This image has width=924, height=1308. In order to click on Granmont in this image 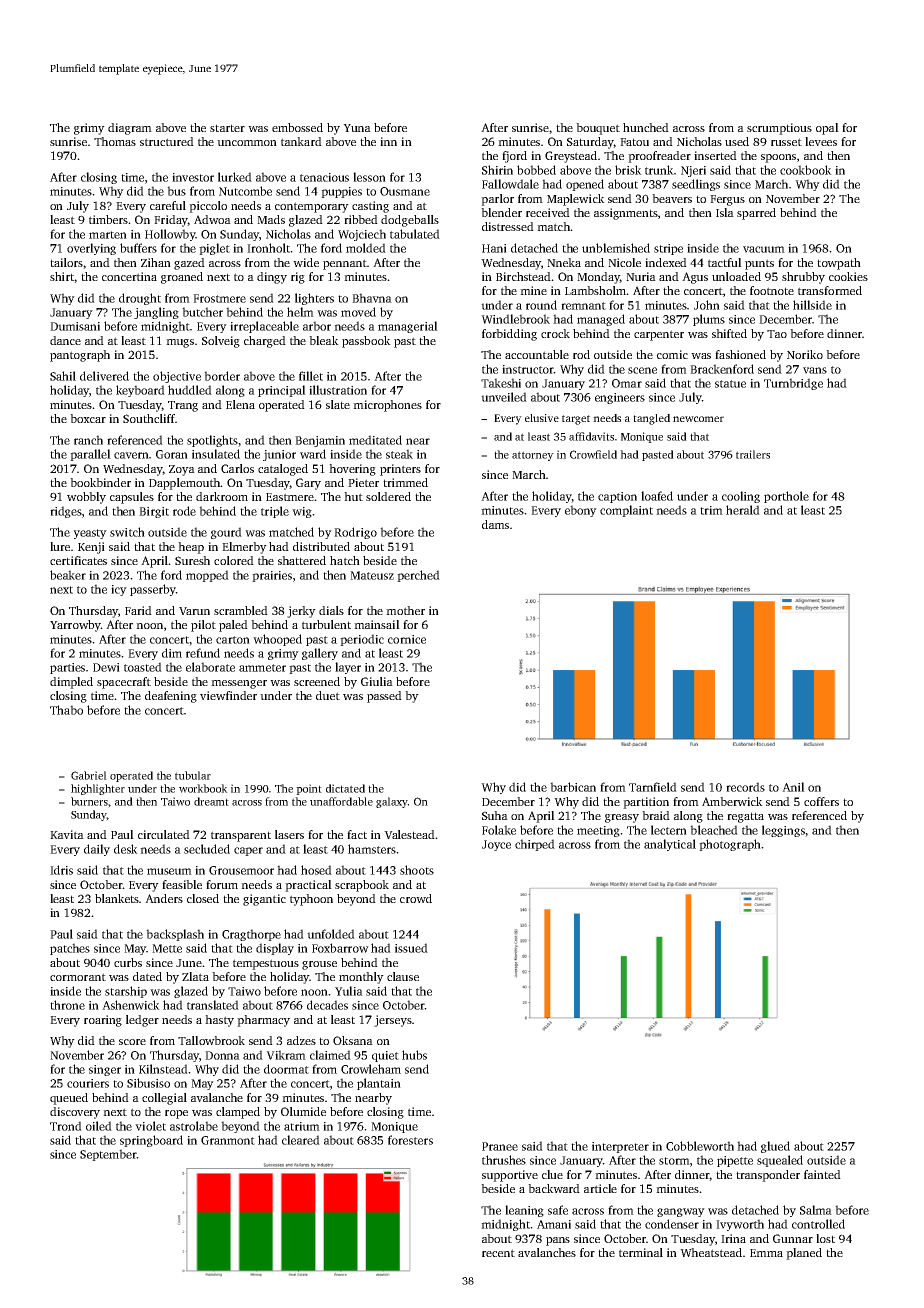, I will do `click(228, 1140)`.
